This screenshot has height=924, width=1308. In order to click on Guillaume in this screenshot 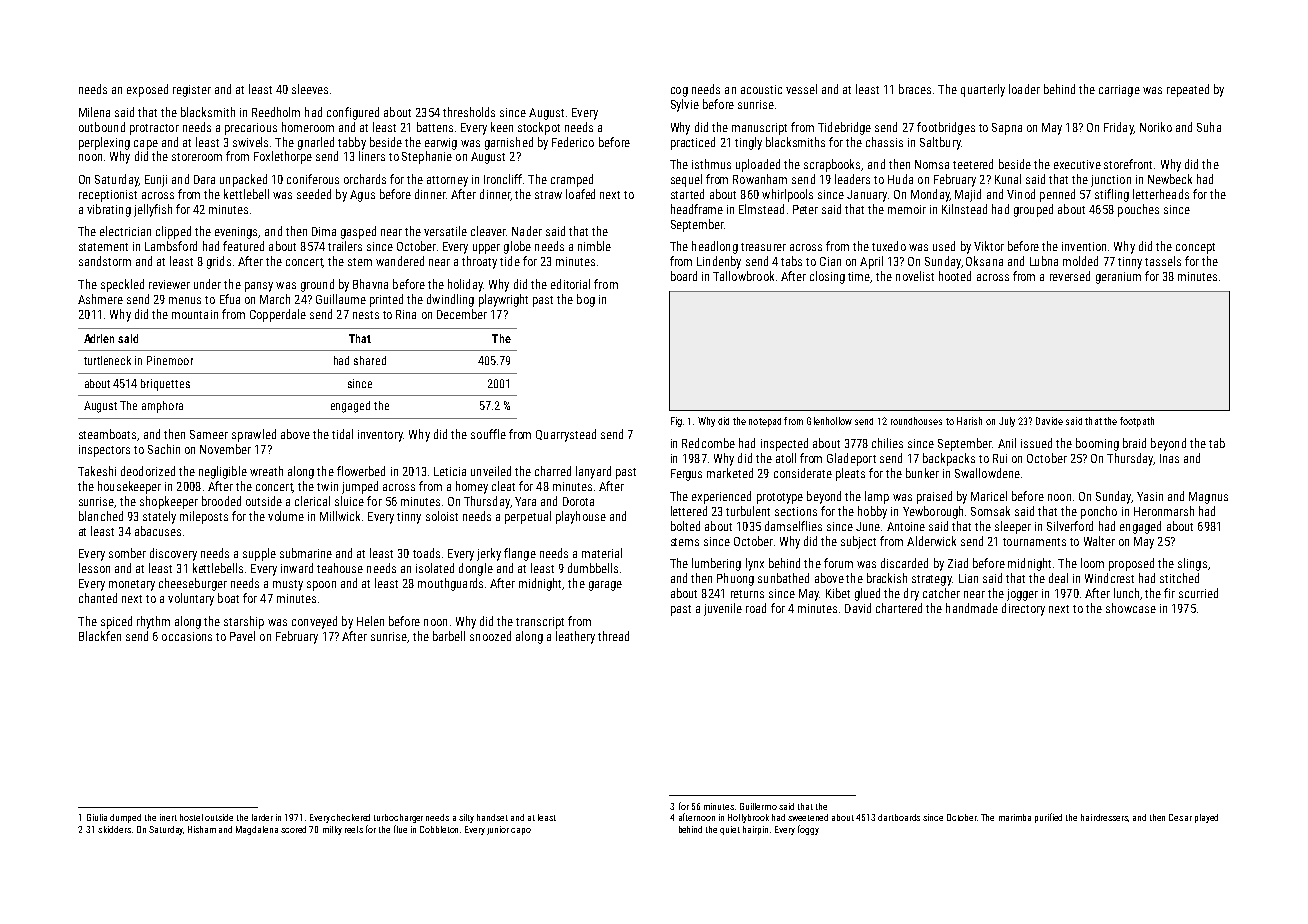, I will do `click(341, 299)`.
